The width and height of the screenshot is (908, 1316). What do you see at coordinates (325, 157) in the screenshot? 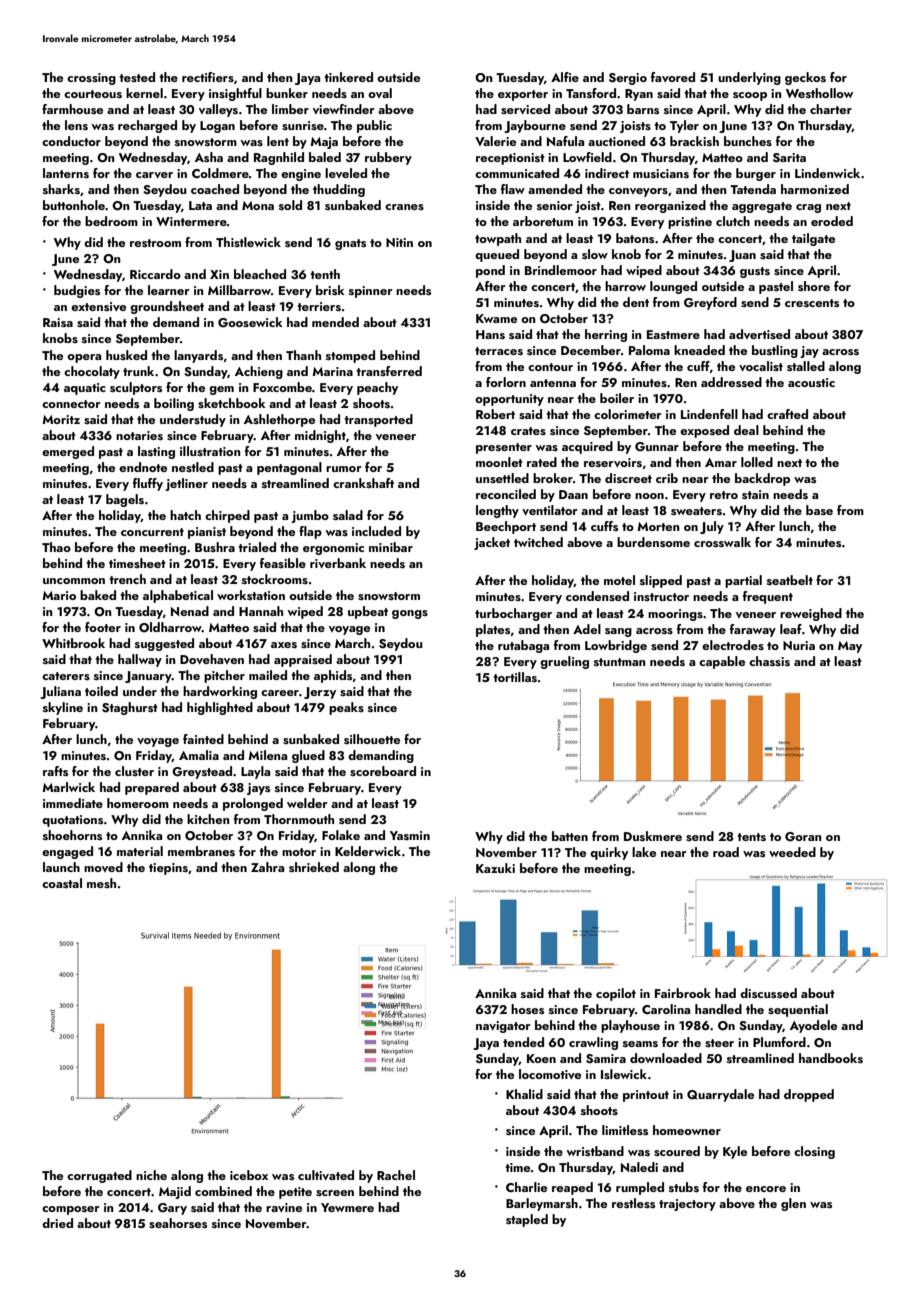
I see `baled` at bounding box center [325, 157].
